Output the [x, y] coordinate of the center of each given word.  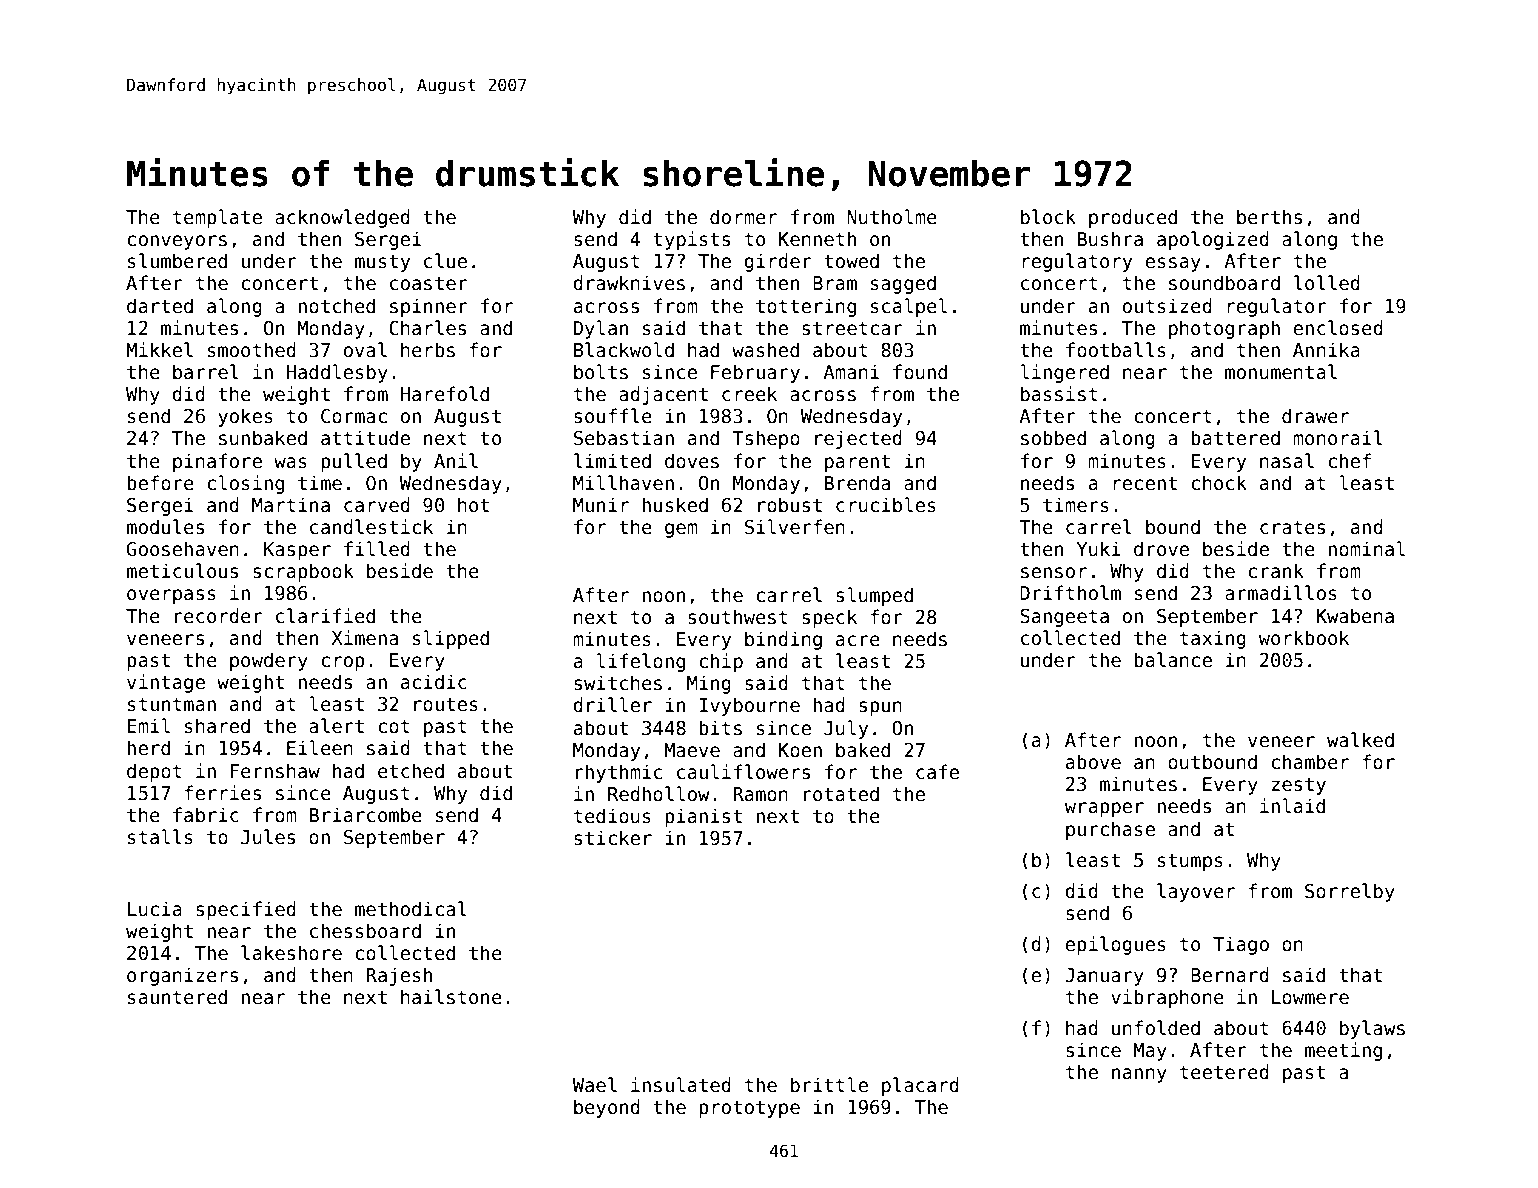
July [846, 729]
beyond [607, 1108]
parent [857, 463]
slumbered [177, 261]
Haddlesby [337, 373]
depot [154, 772]
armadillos [1281, 593]
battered [1235, 438]
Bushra [1110, 239]
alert [336, 726]
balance [1173, 660]
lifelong [640, 662]
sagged [903, 284]
